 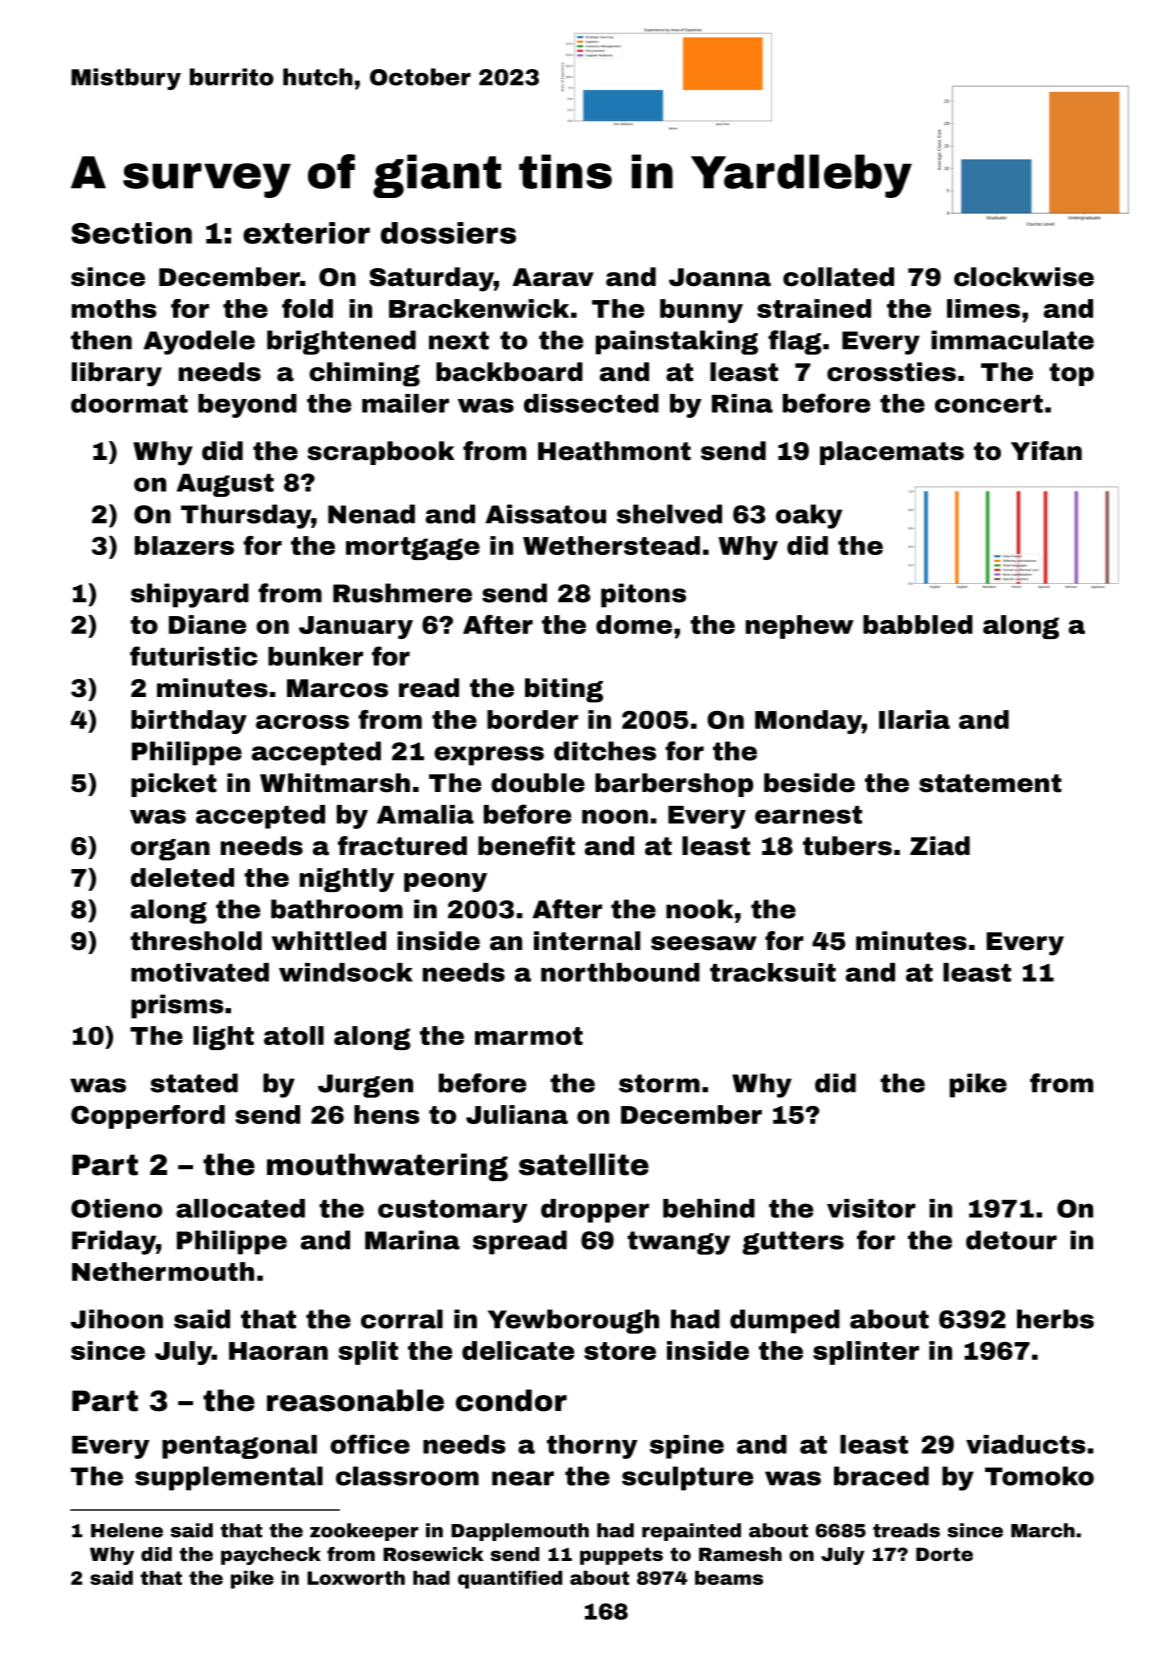 What do you see at coordinates (131, 233) in the screenshot?
I see `Section` at bounding box center [131, 233].
